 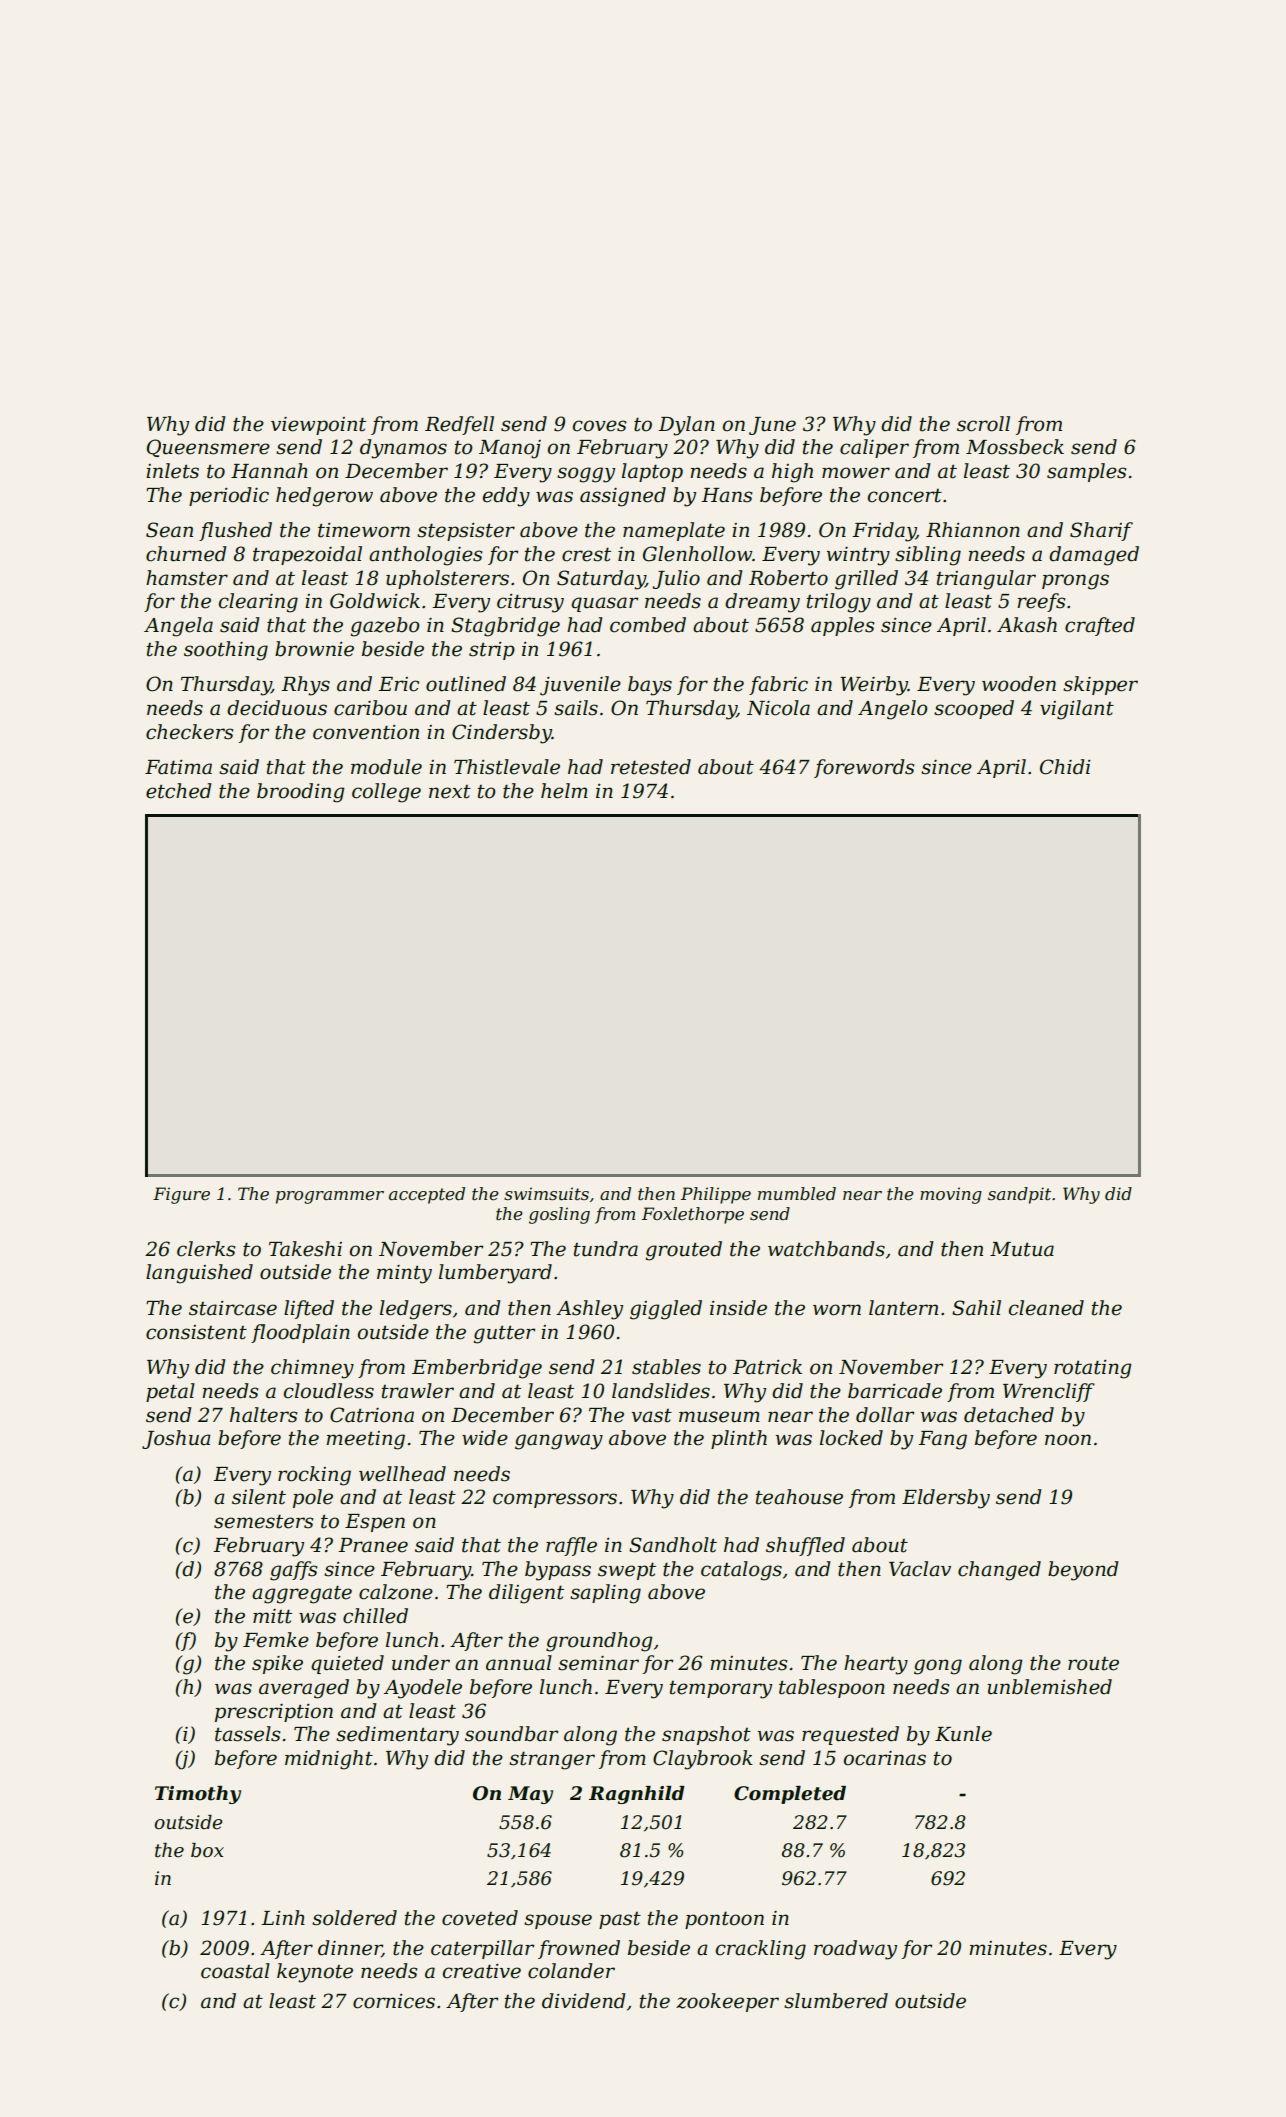 What do you see at coordinates (208, 448) in the image?
I see `Queensmere` at bounding box center [208, 448].
